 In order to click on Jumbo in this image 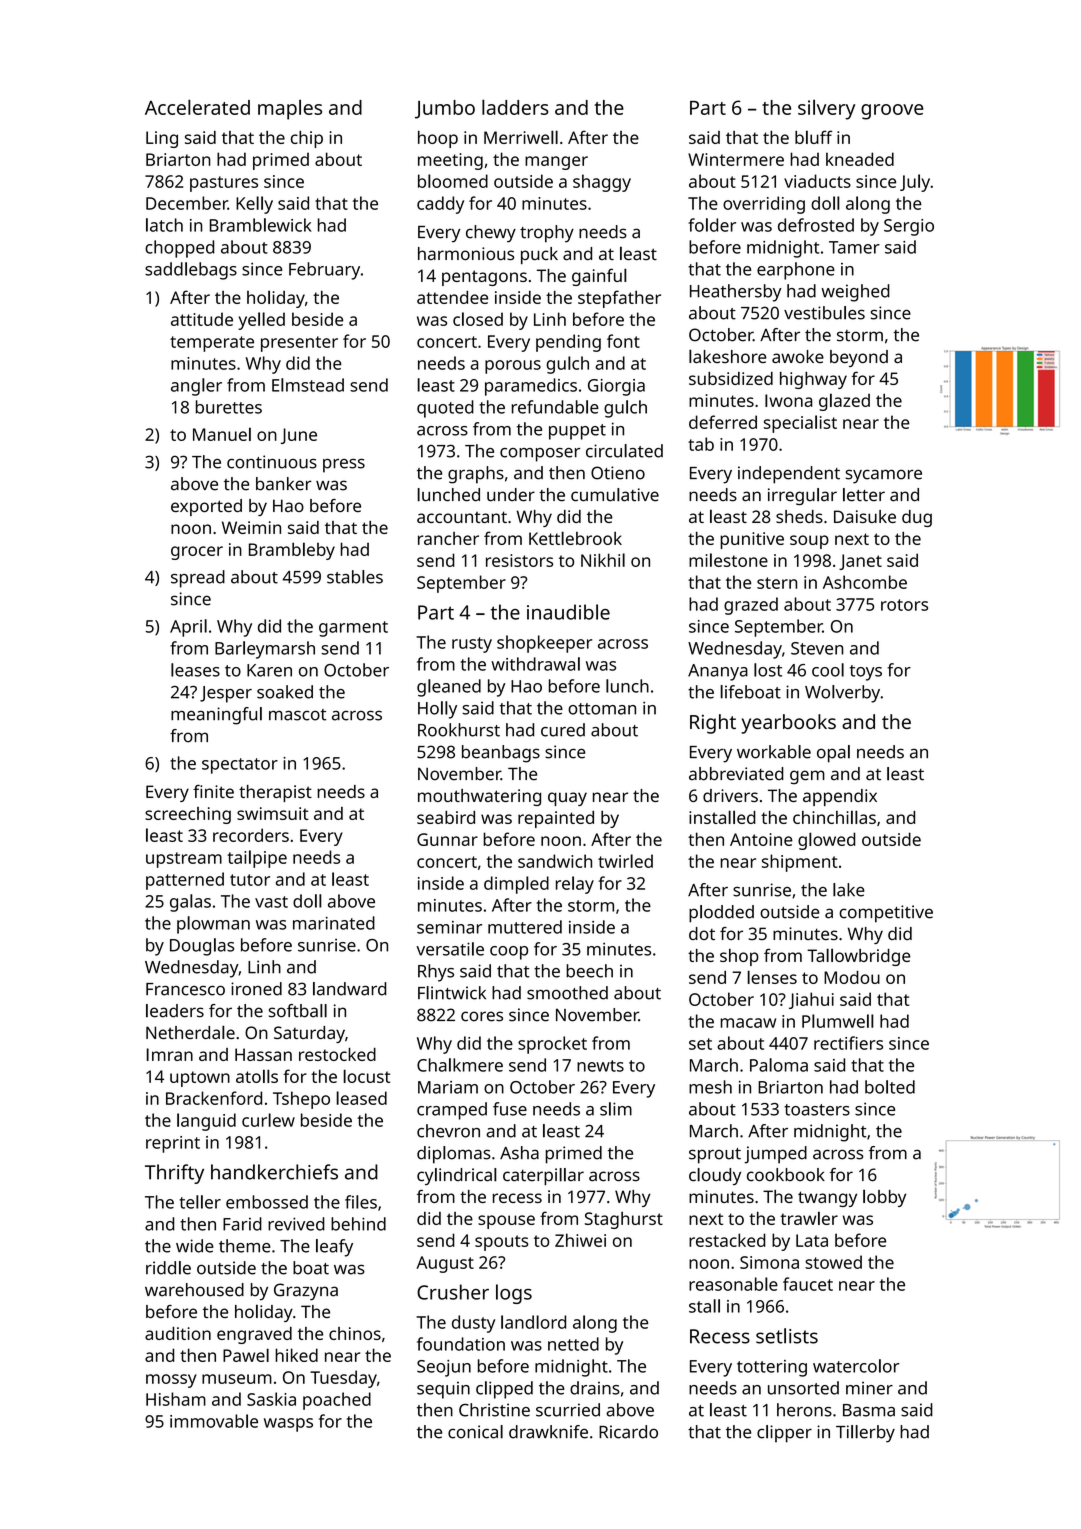, I will do `click(445, 109)`.
